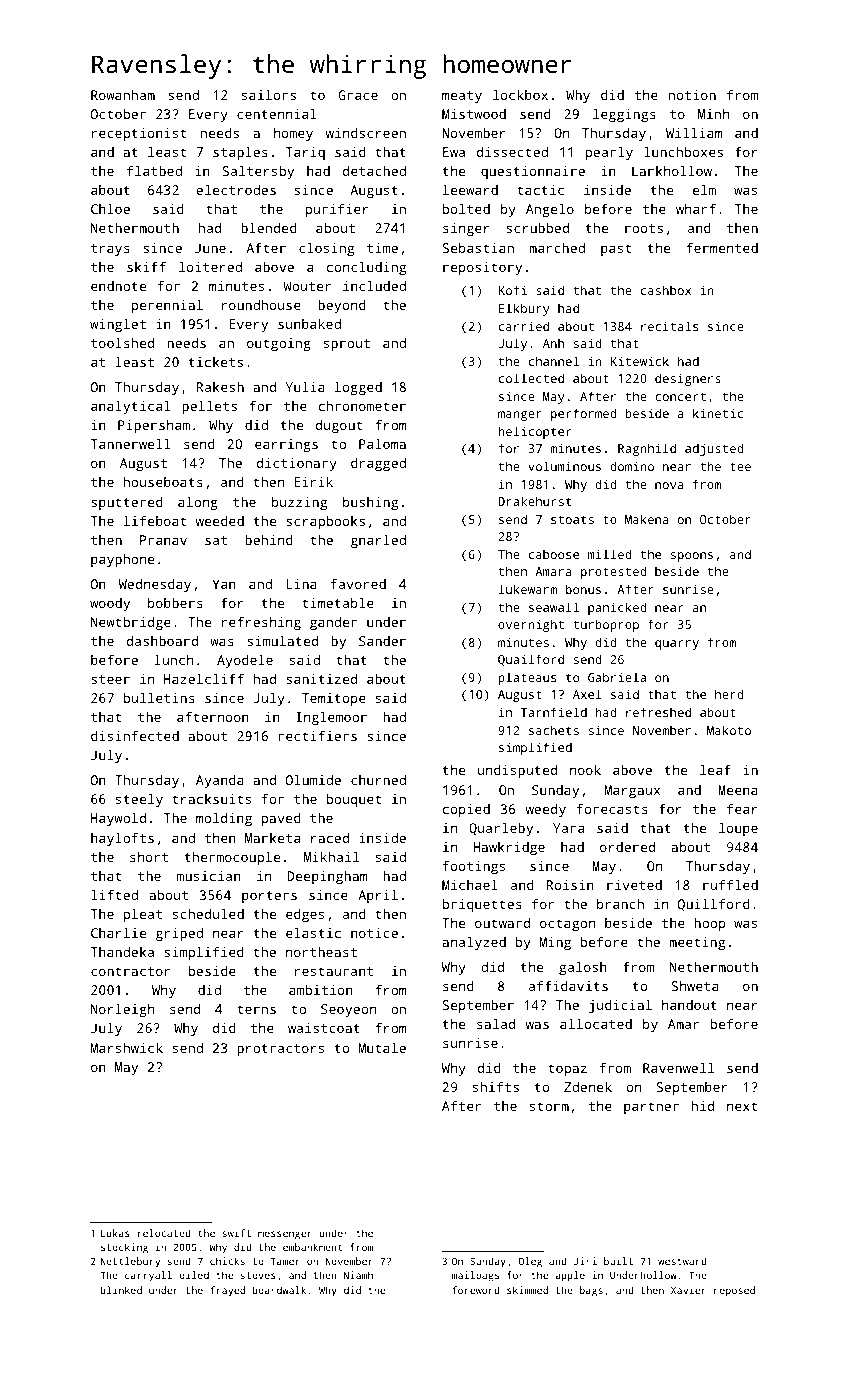  What do you see at coordinates (632, 791) in the screenshot?
I see `Margaux` at bounding box center [632, 791].
